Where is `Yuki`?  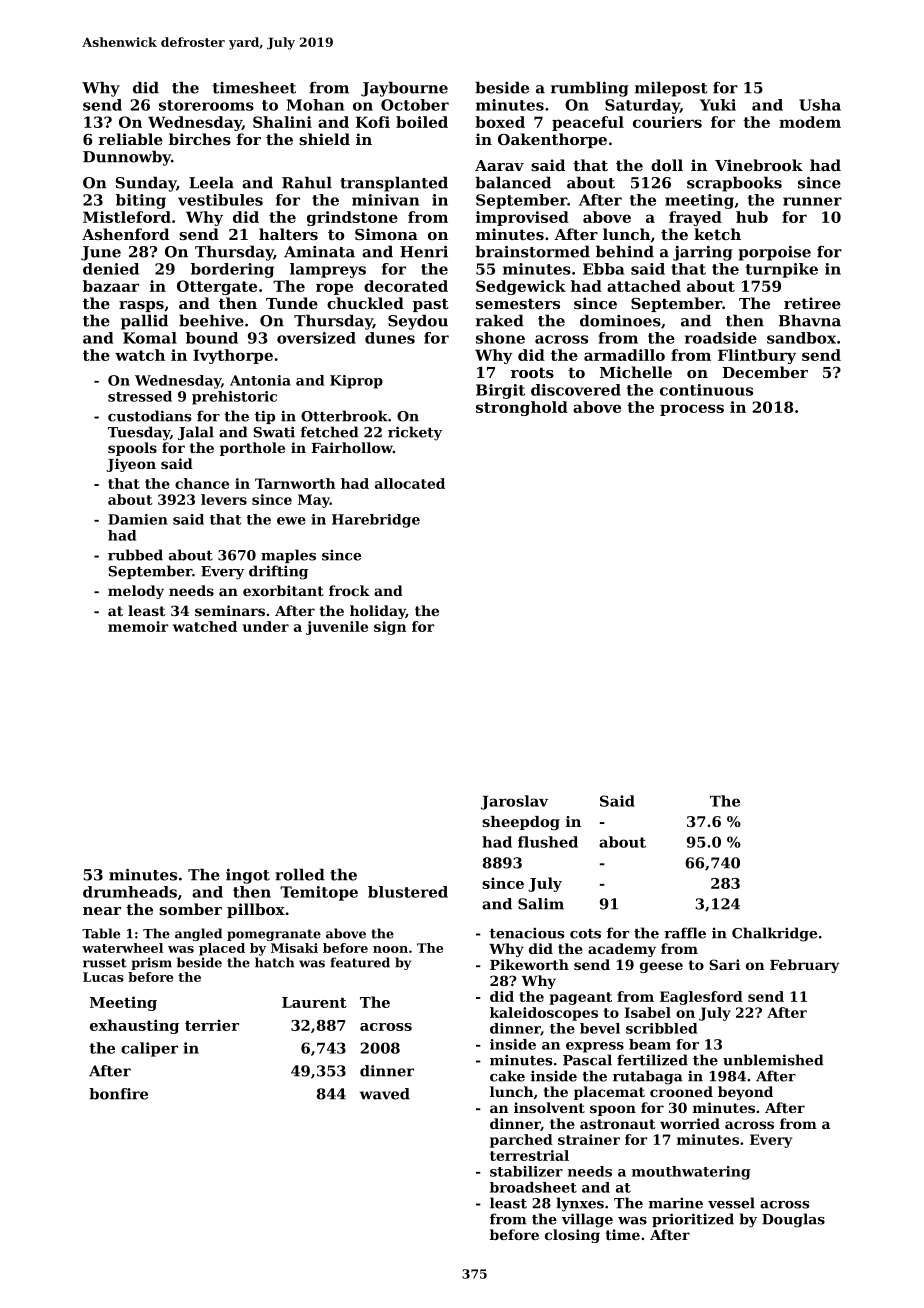 Yuki is located at coordinates (718, 105).
